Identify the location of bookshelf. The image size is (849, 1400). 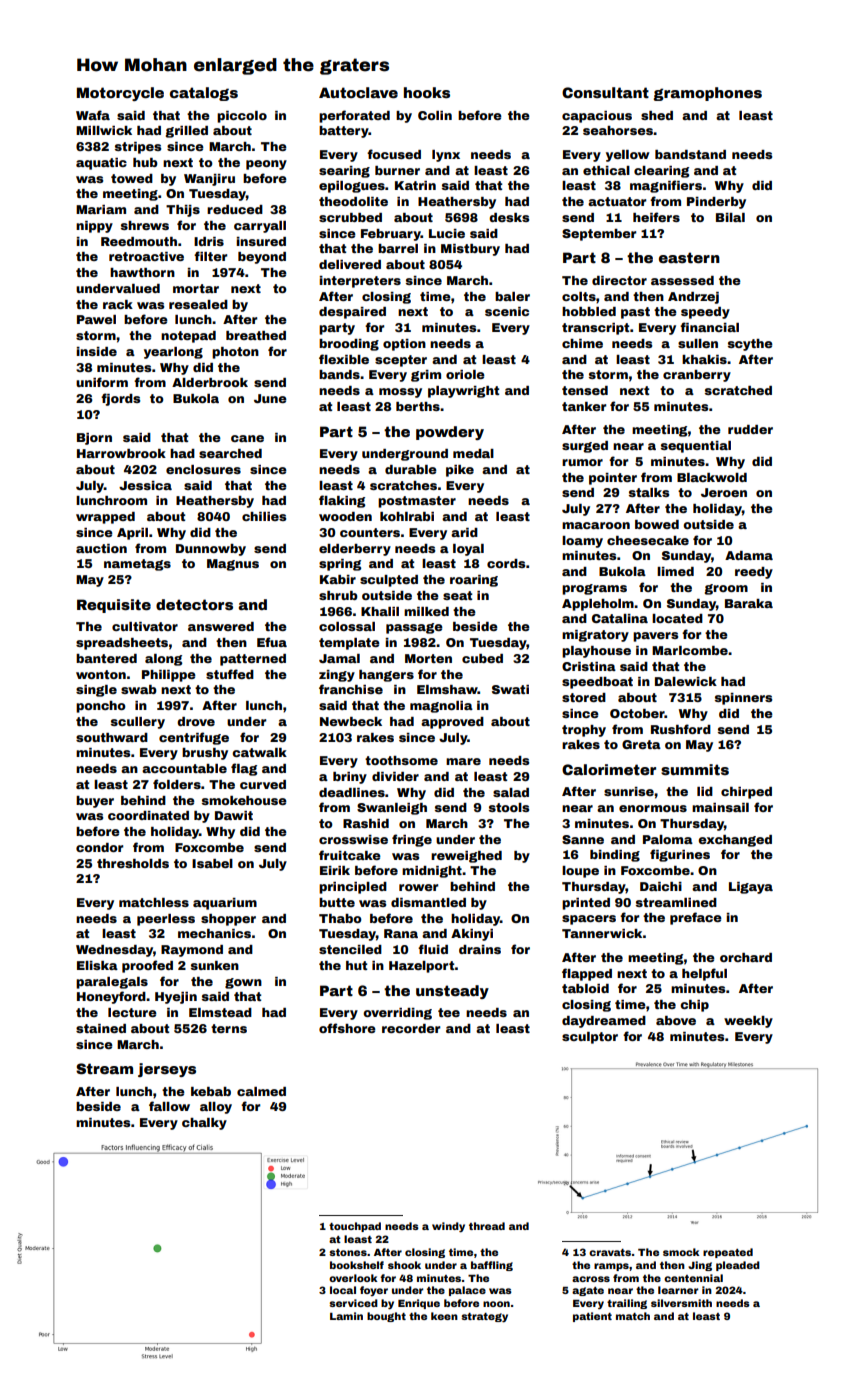
(357, 1265).
